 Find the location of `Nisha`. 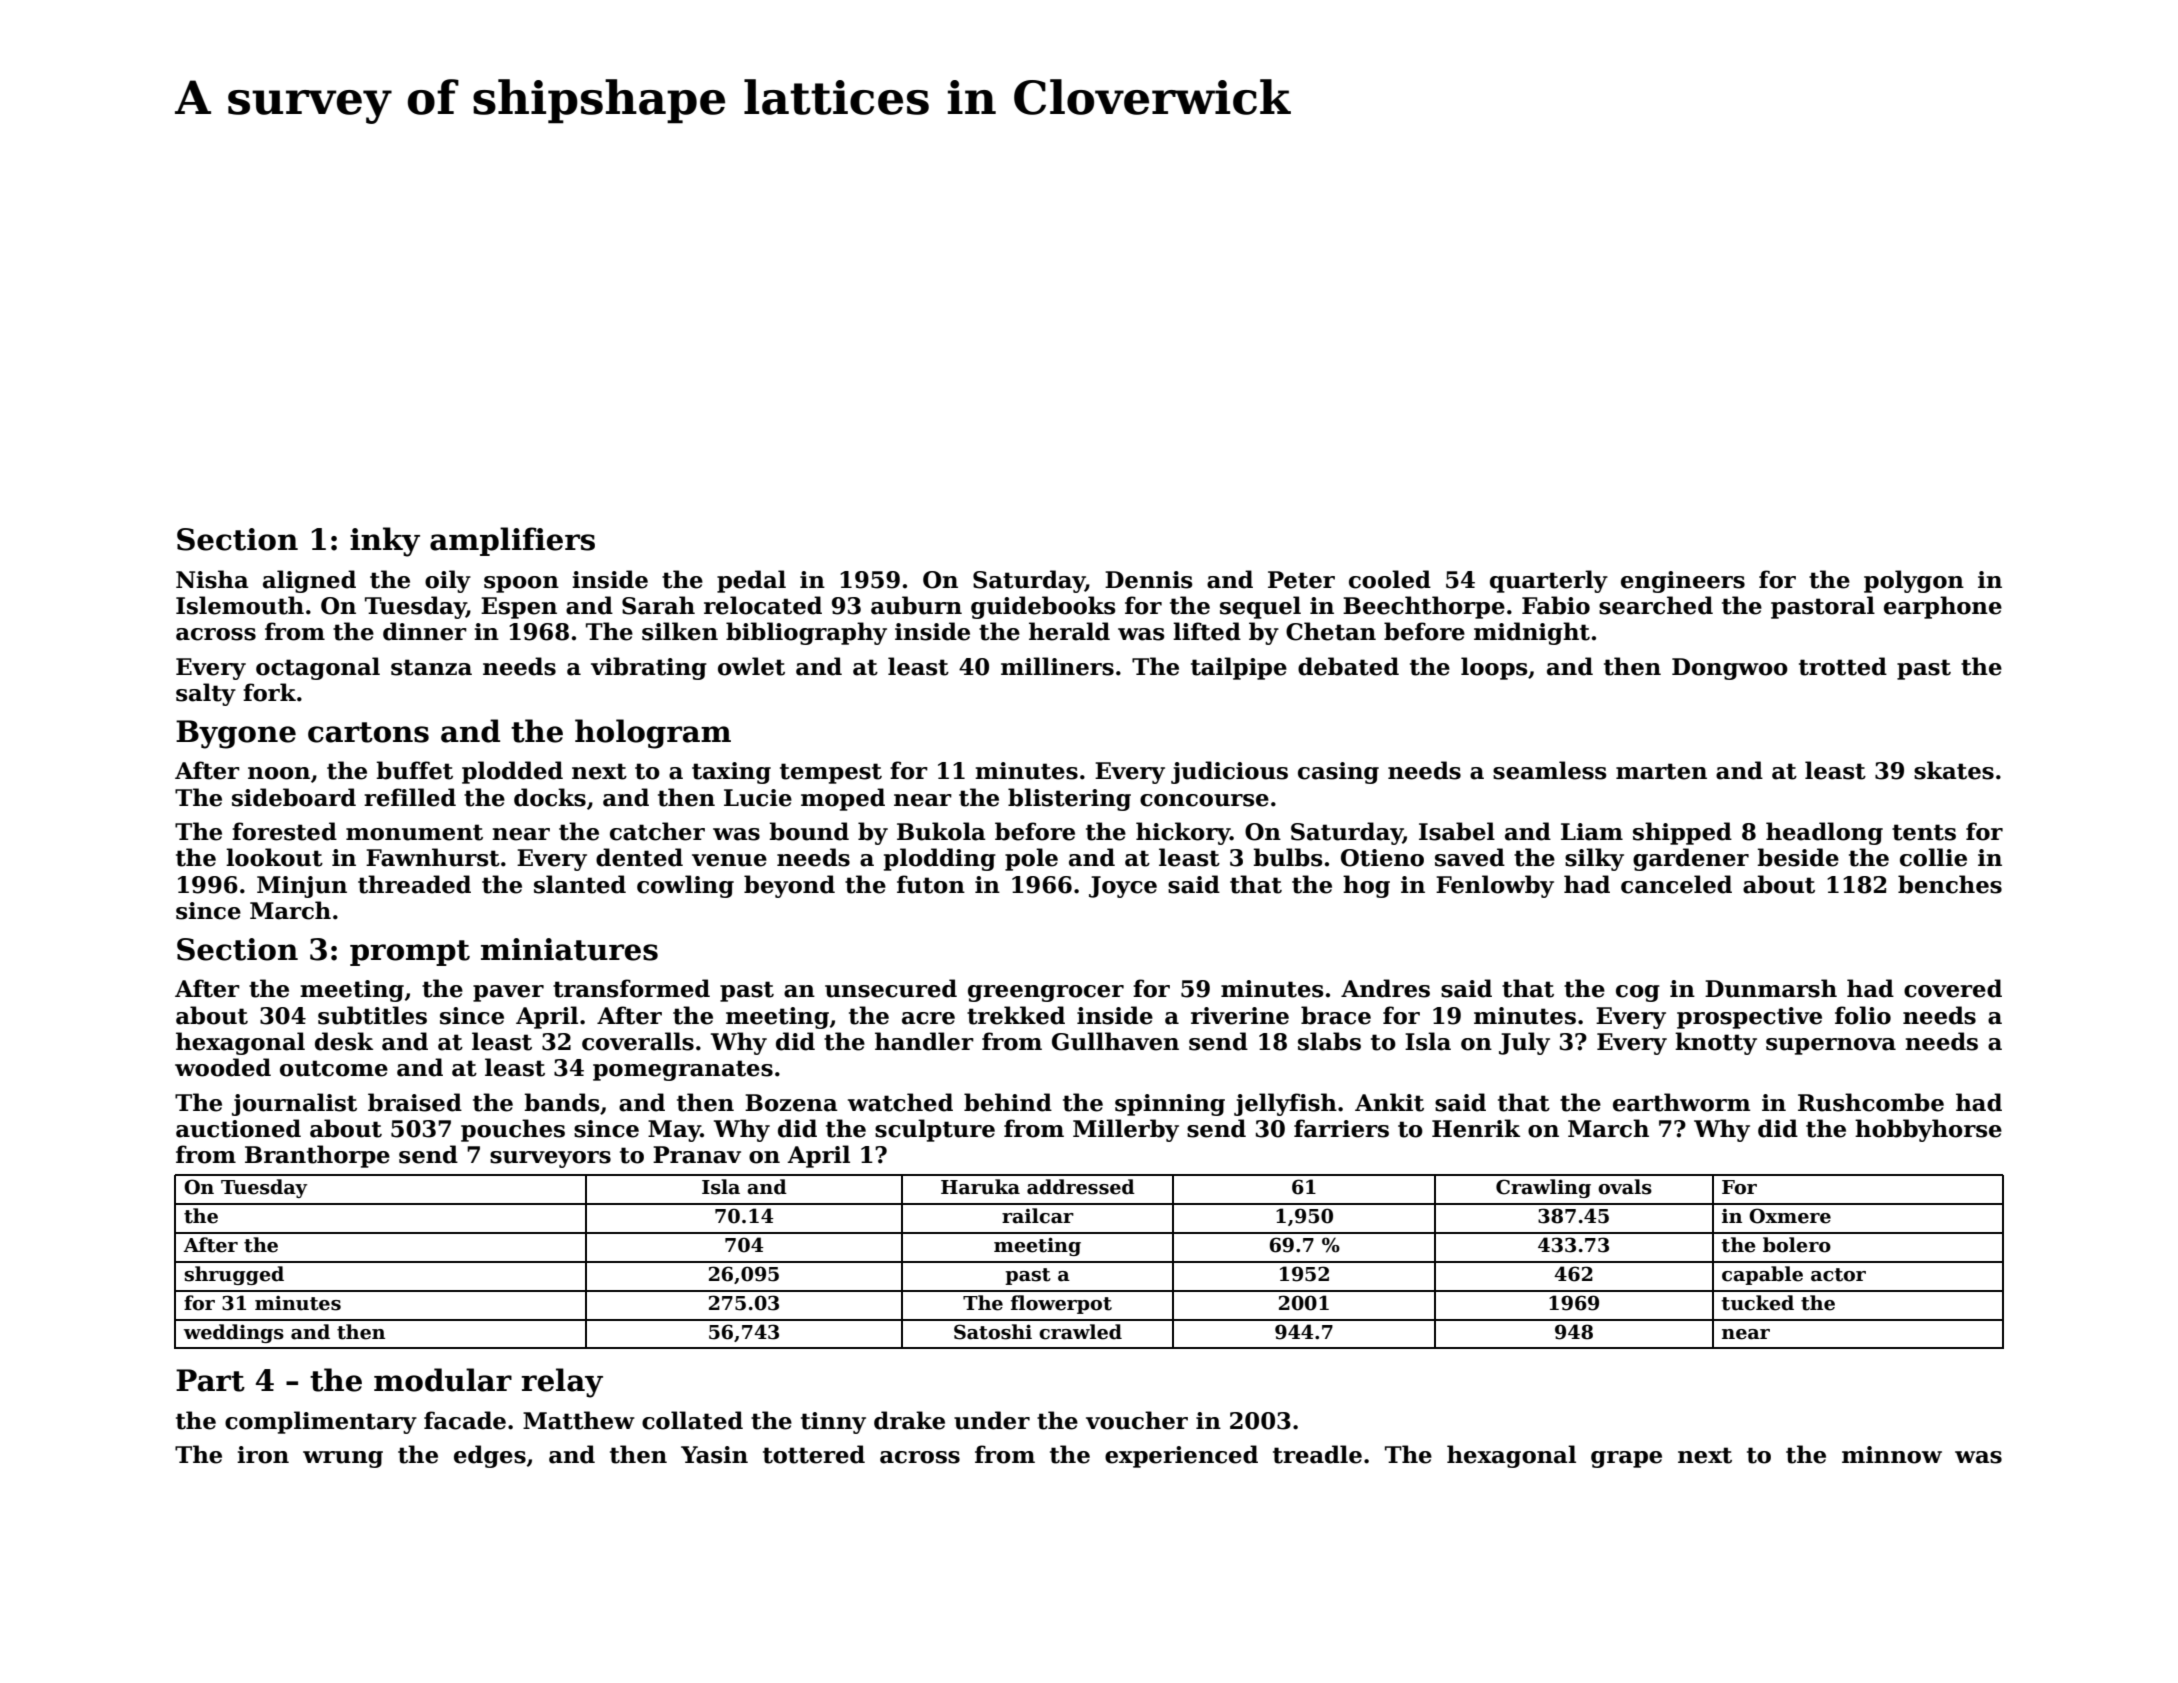

Nisha is located at coordinates (212, 579).
